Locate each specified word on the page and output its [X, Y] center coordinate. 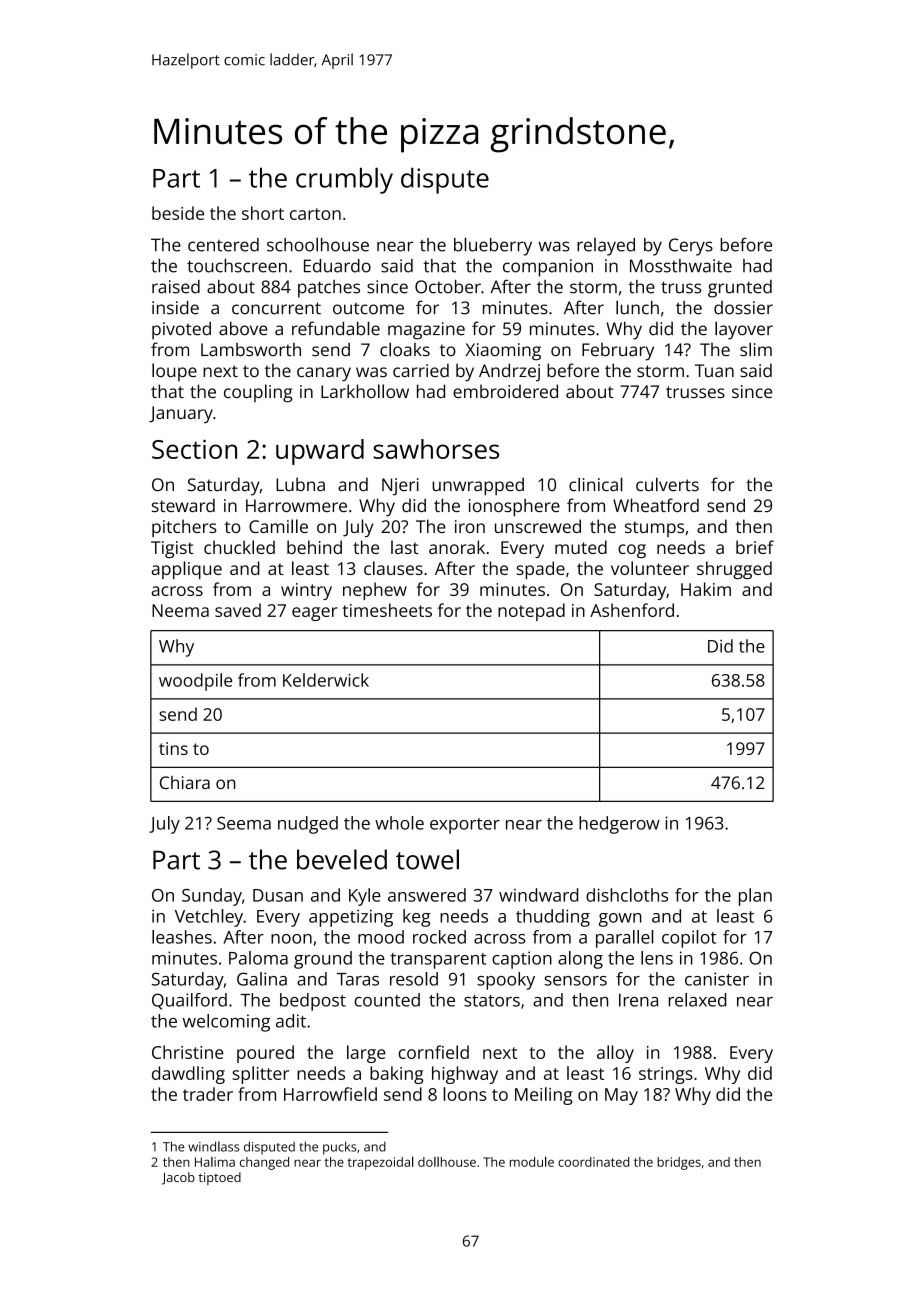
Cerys [691, 247]
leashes [182, 937]
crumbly [344, 180]
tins [173, 748]
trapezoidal [381, 1163]
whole [399, 823]
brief [755, 547]
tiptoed [220, 1178]
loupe [174, 372]
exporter [465, 826]
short [263, 213]
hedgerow [619, 825]
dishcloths [627, 895]
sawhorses [436, 449]
